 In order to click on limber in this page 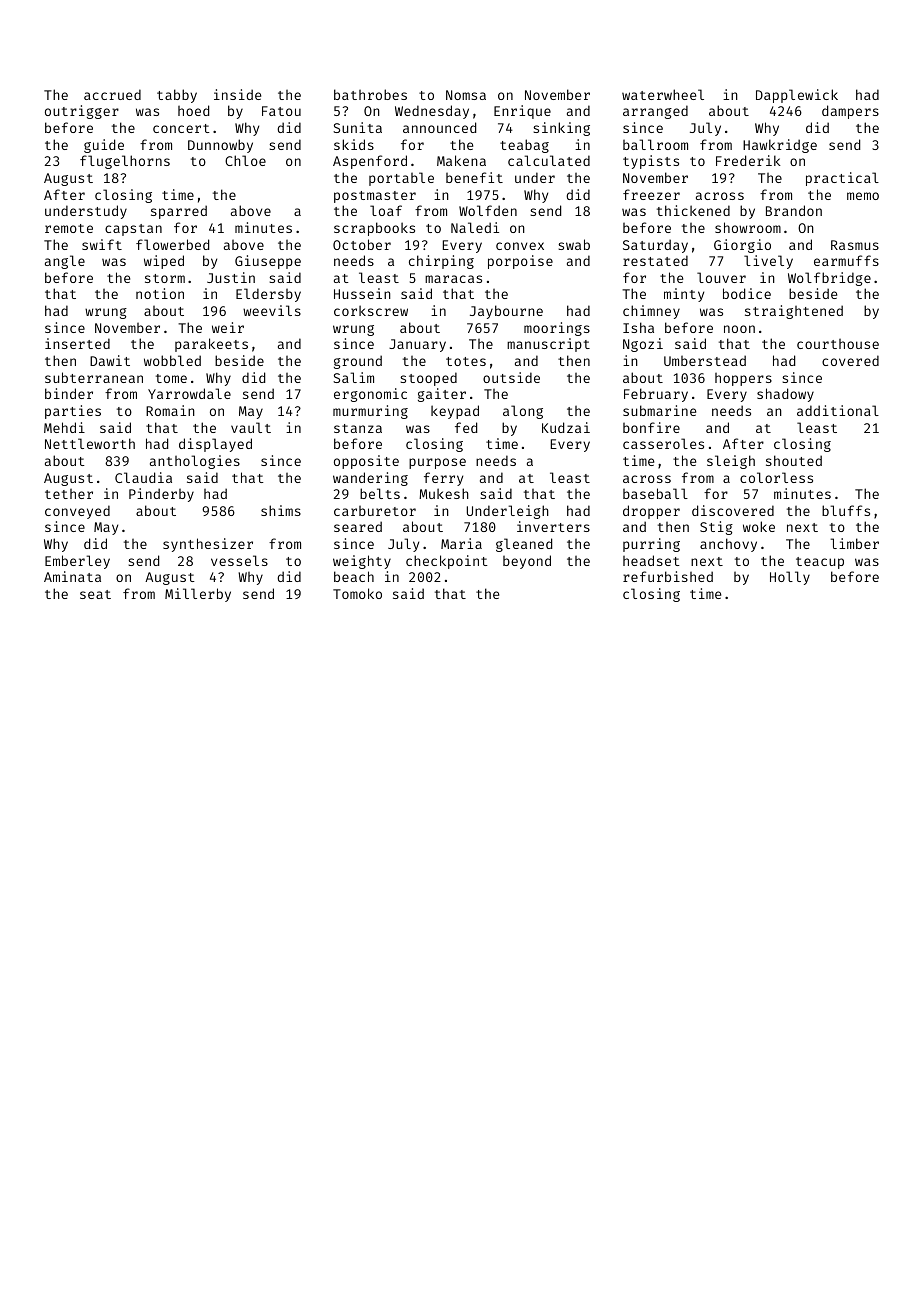, I will do `click(855, 543)`.
